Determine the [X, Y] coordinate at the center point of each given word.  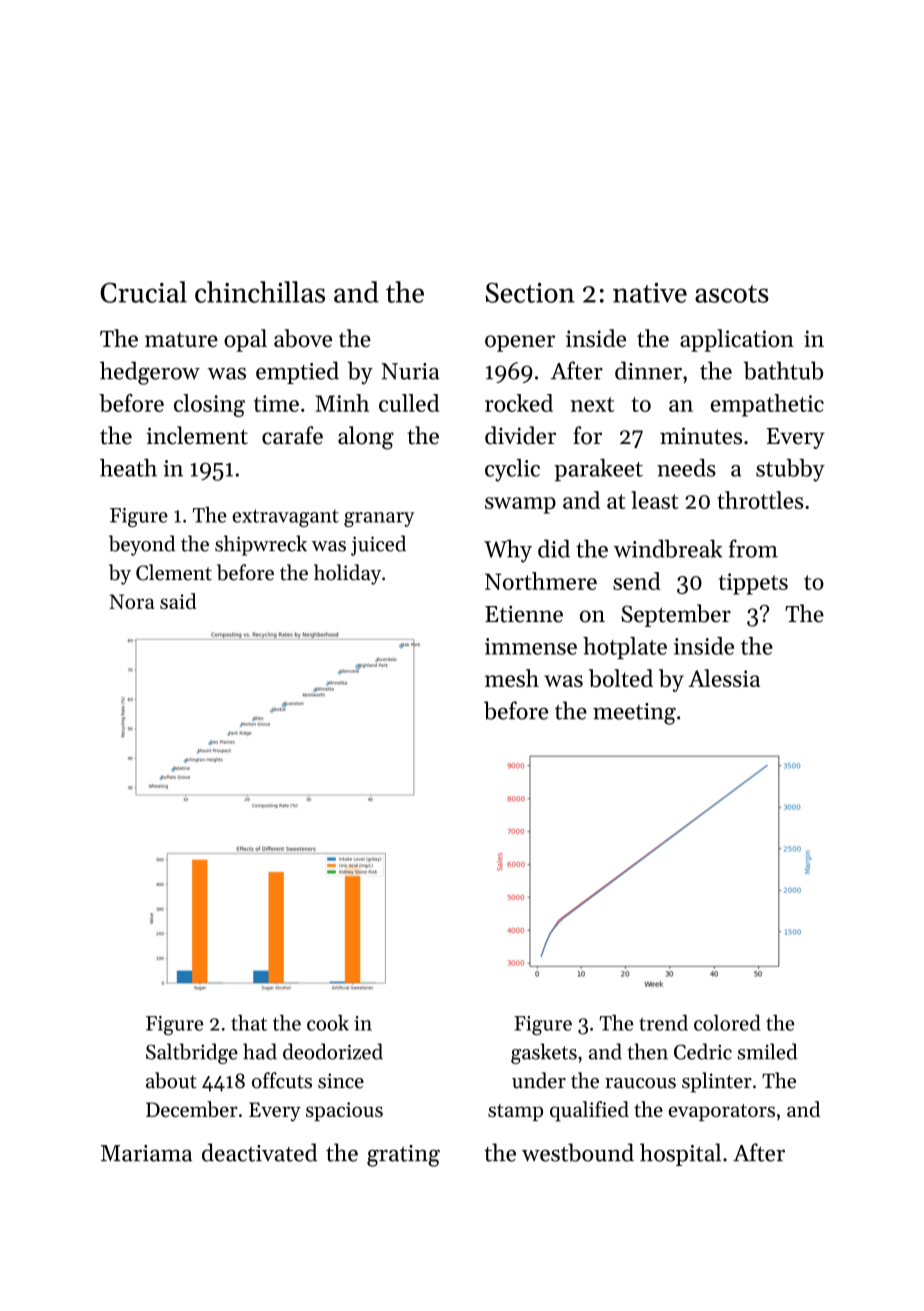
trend [663, 1023]
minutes [701, 436]
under [539, 1080]
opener [520, 343]
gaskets [544, 1053]
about [171, 1080]
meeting [634, 714]
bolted [621, 678]
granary [379, 519]
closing [209, 405]
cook [328, 1023]
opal [245, 340]
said [178, 601]
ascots [732, 294]
